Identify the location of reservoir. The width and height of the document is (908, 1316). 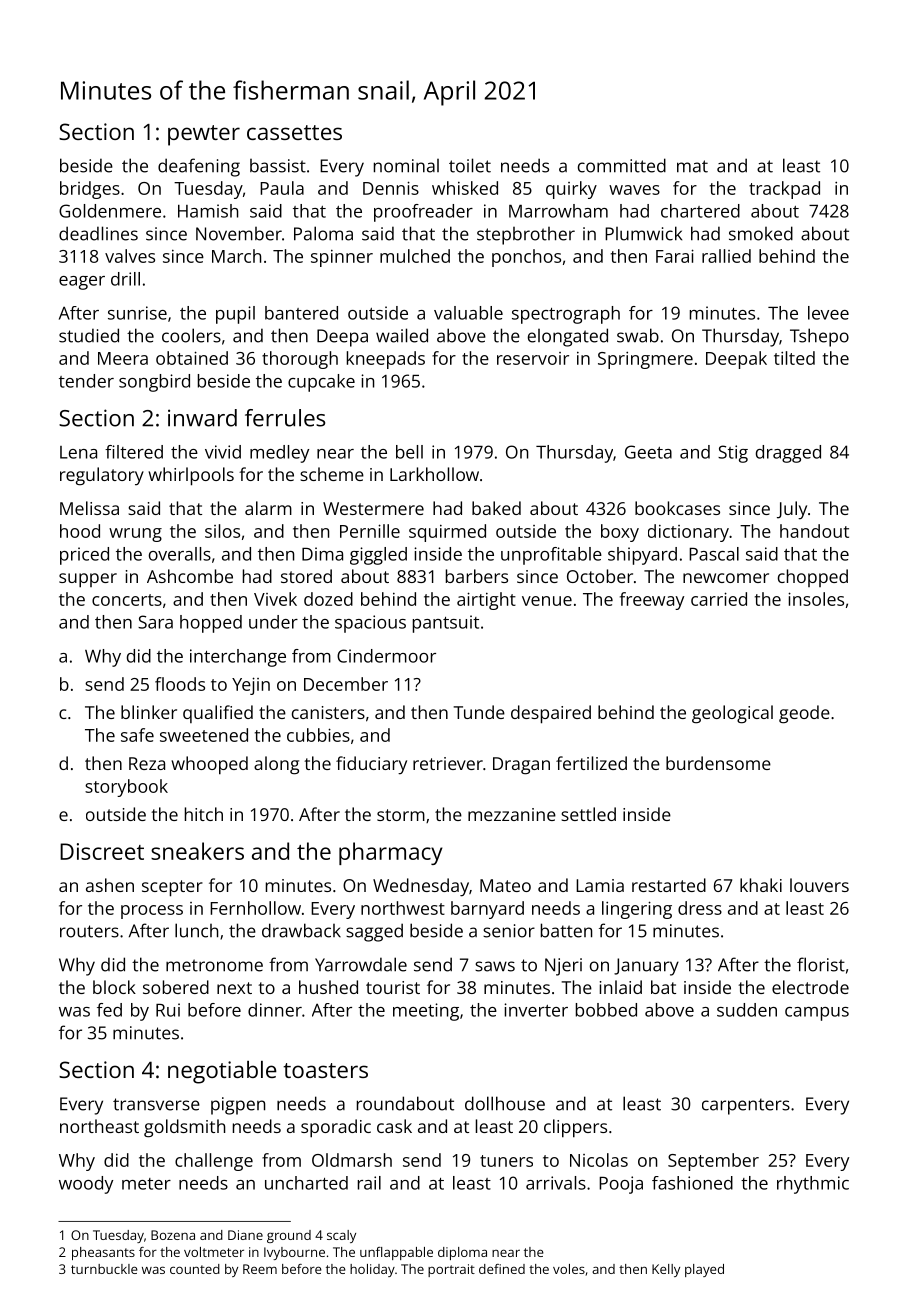
(533, 358).
